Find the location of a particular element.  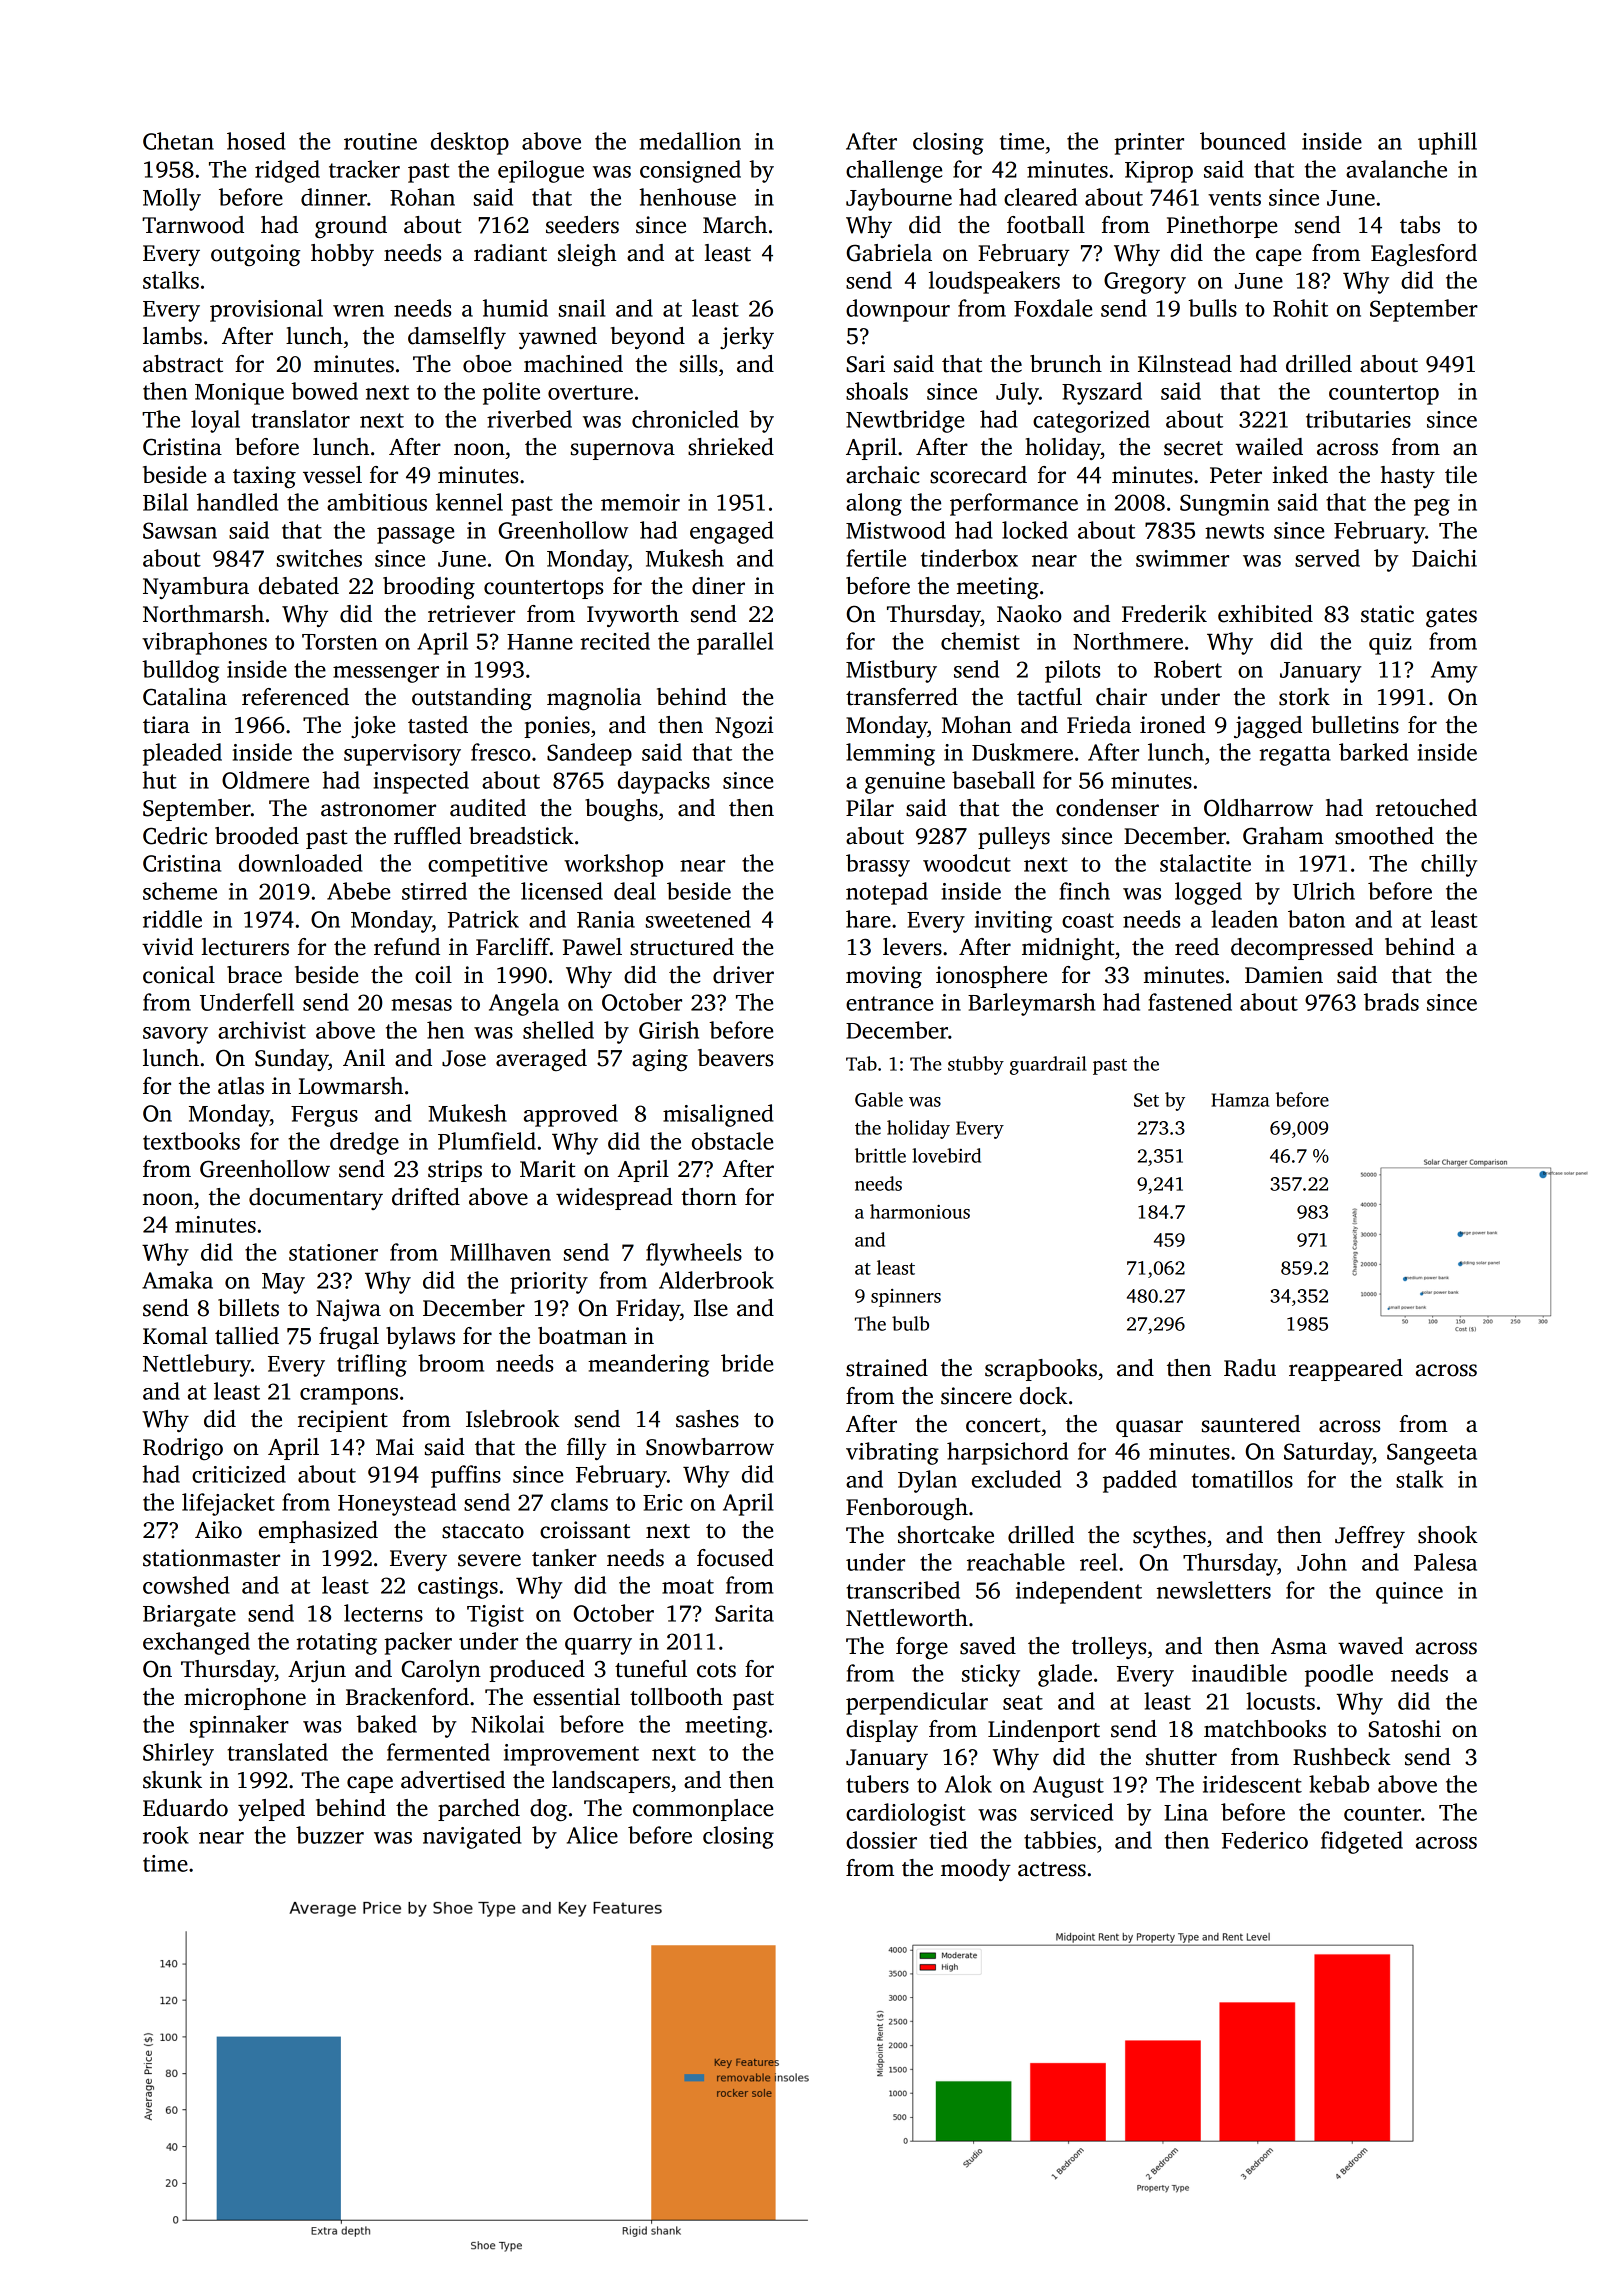

oboe is located at coordinates (487, 364).
